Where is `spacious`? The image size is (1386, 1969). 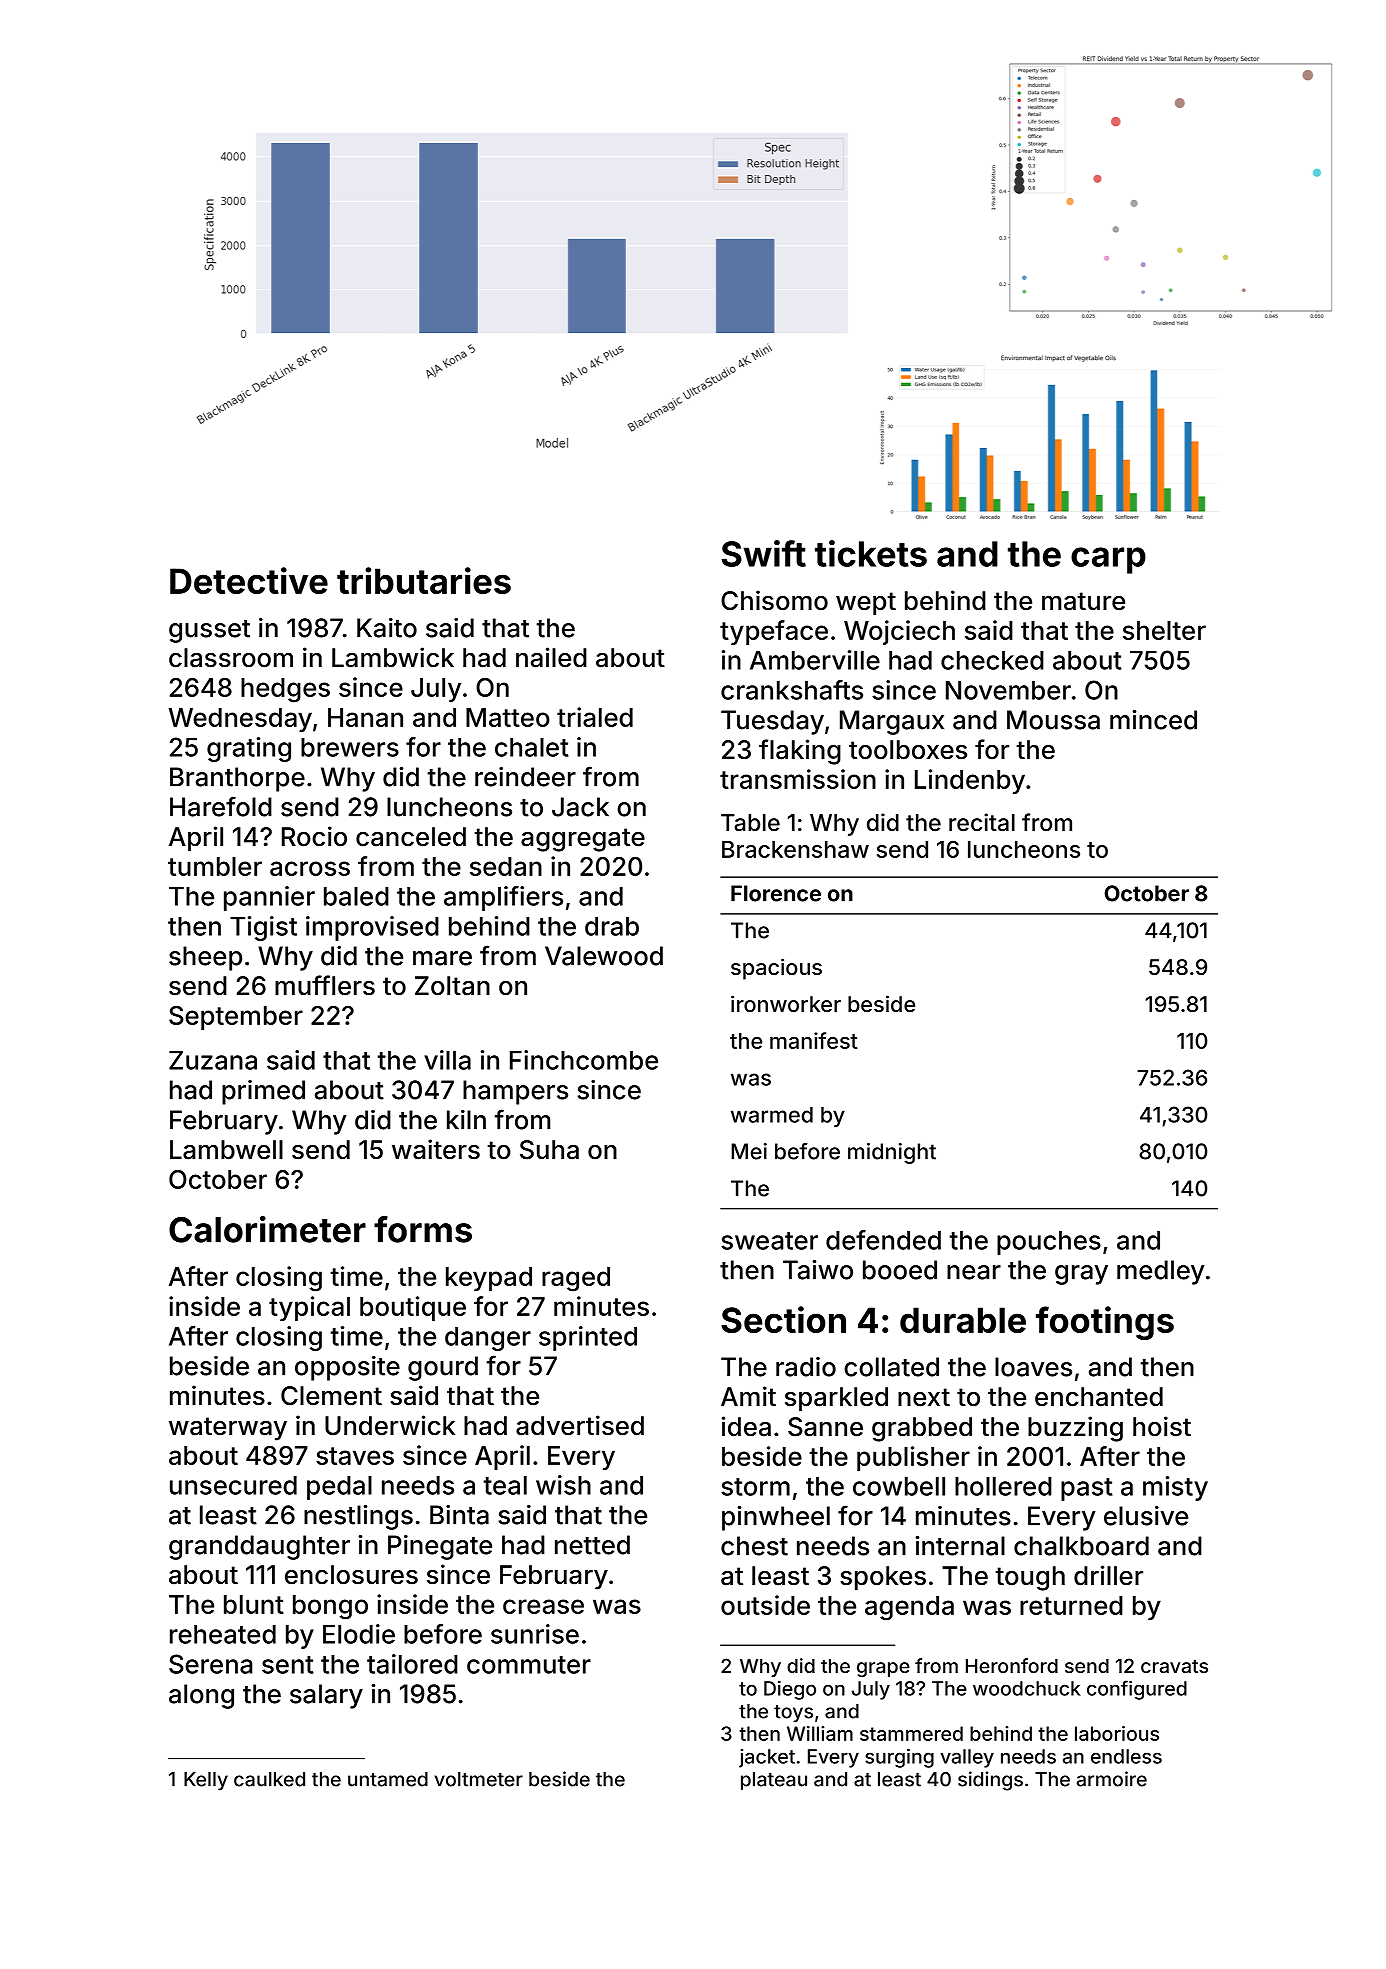 spacious is located at coordinates (776, 969).
